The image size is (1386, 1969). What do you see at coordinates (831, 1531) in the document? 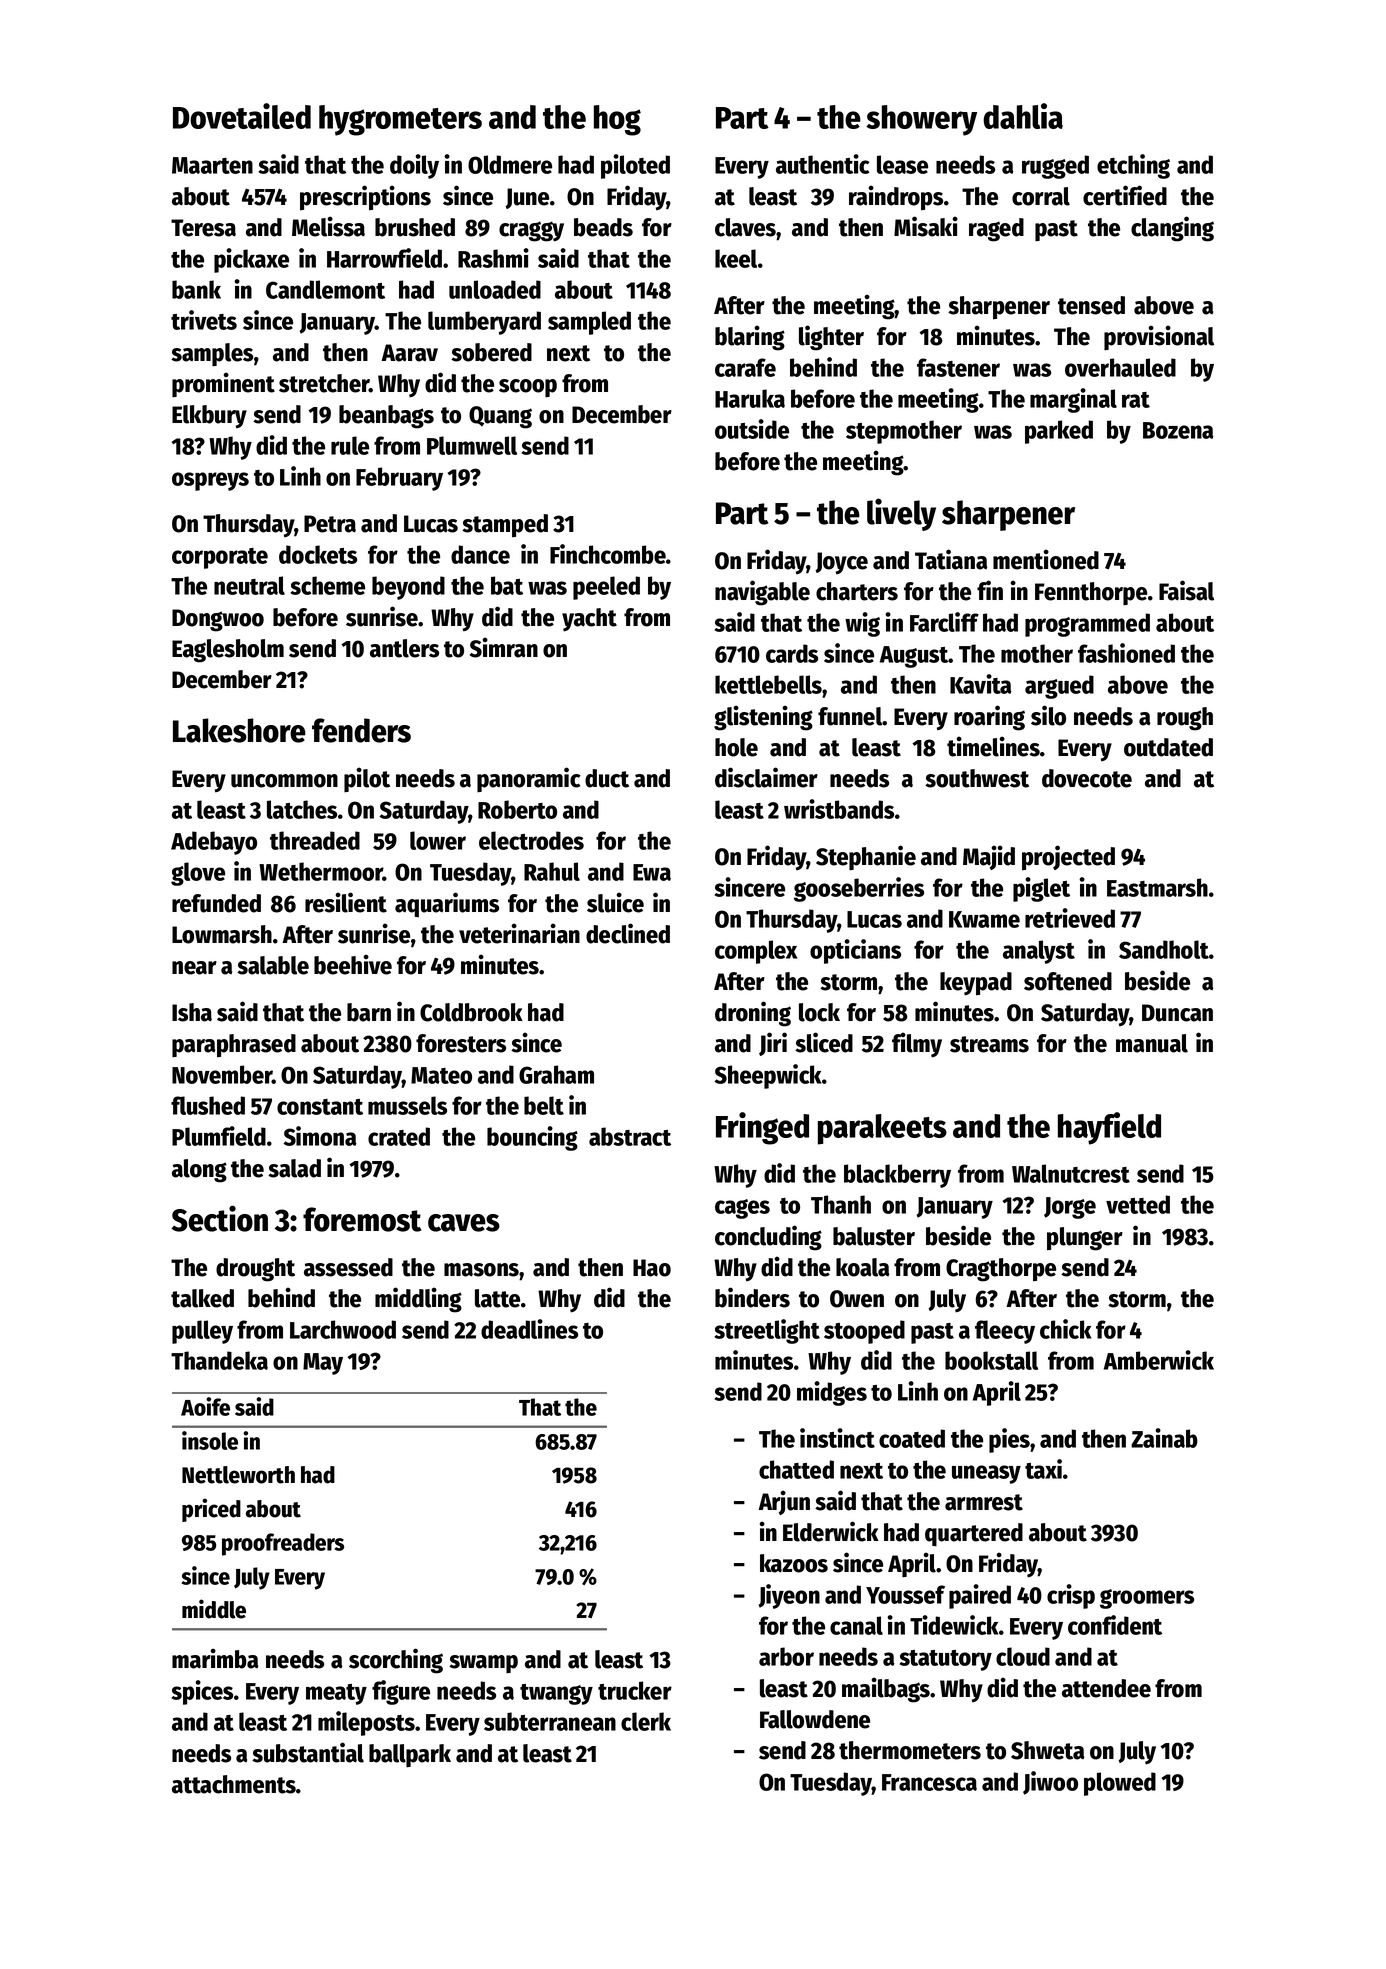
I see `Elderwick` at bounding box center [831, 1531].
